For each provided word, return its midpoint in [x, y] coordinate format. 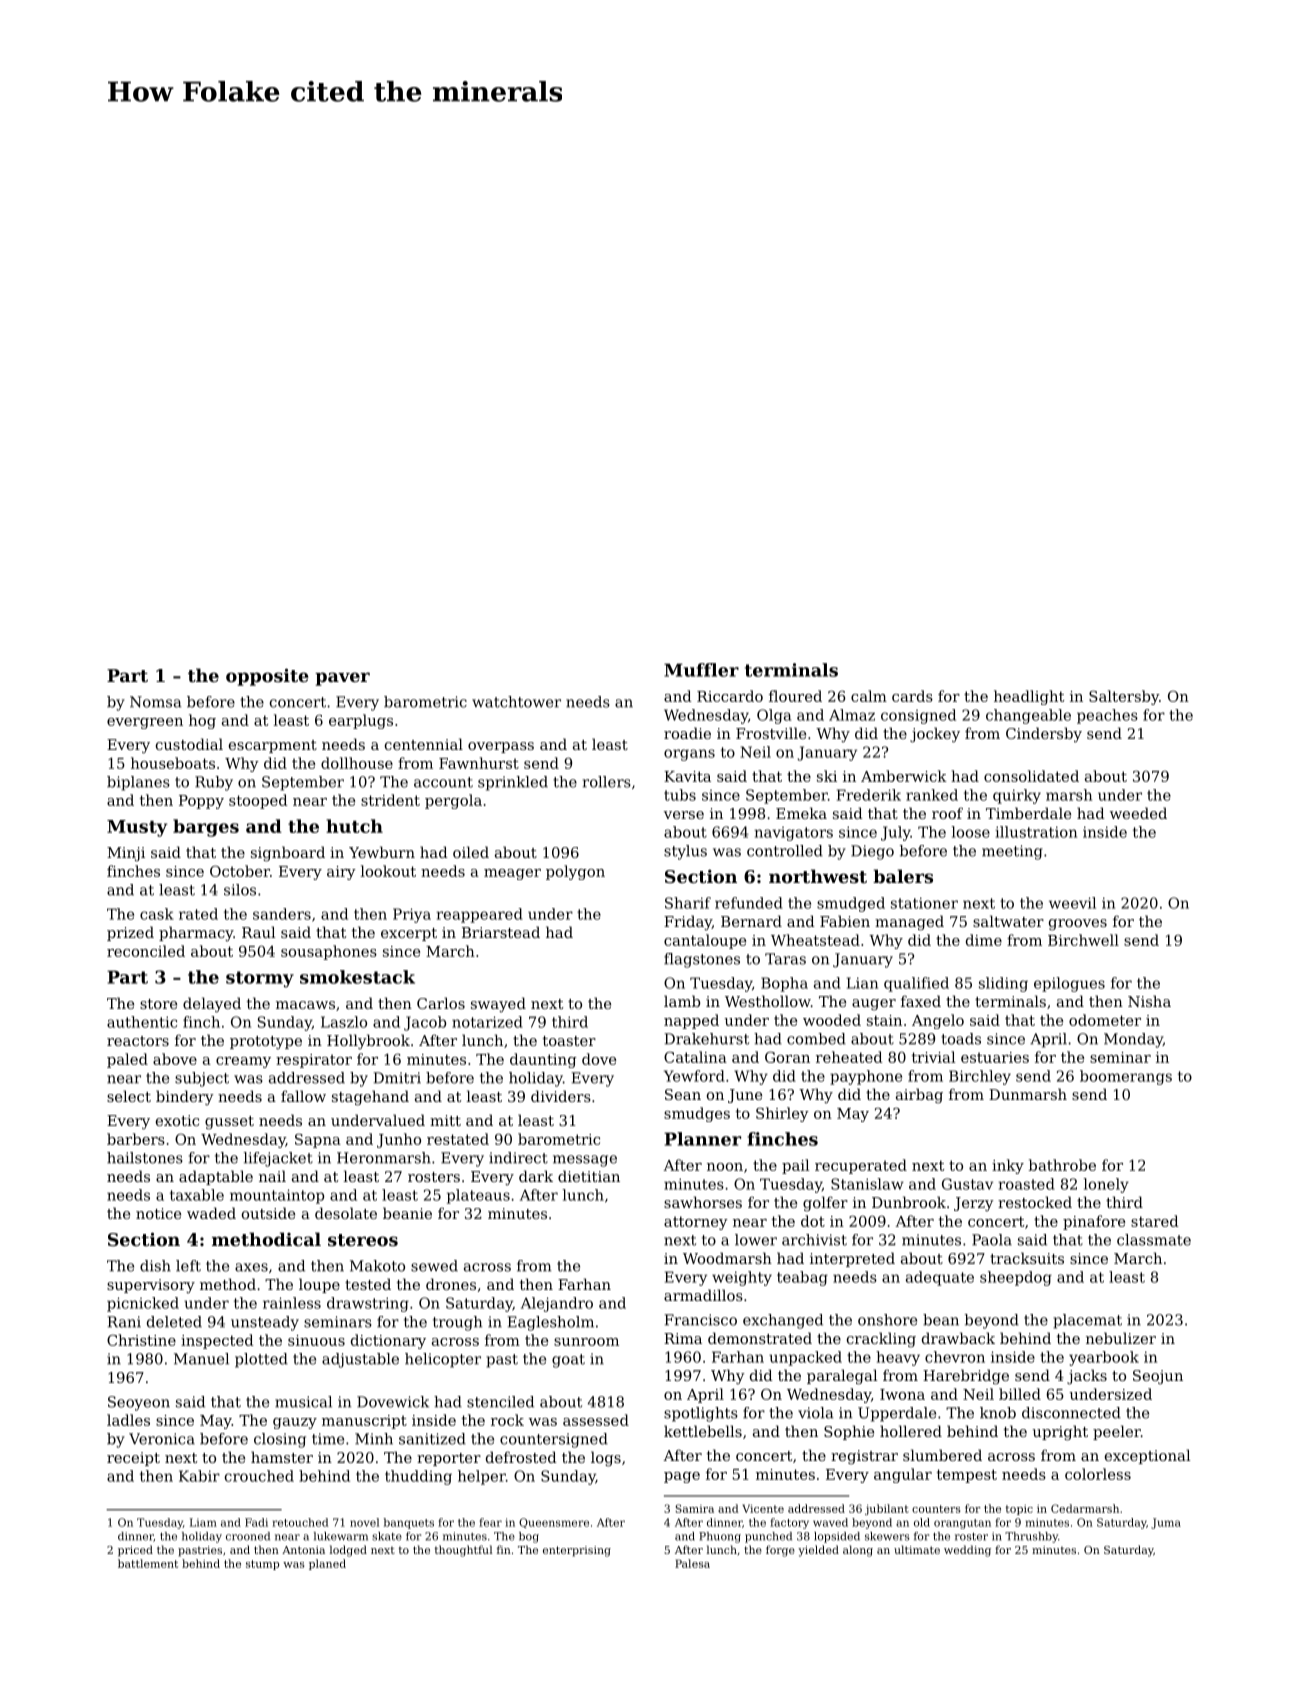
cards [912, 696]
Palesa [692, 1563]
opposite [267, 677]
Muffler [701, 670]
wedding [967, 1551]
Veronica [162, 1439]
